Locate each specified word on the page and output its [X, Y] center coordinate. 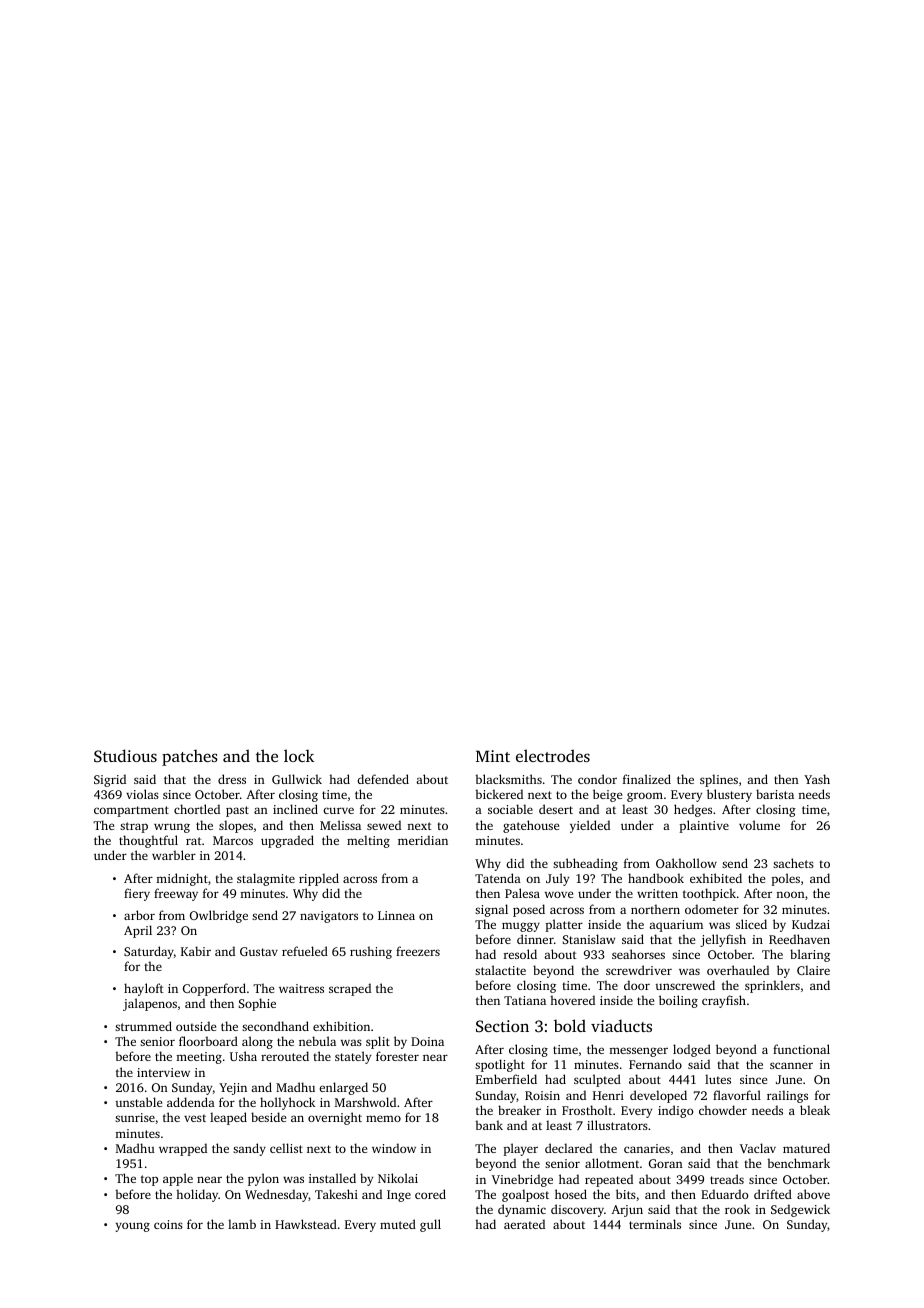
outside [196, 1026]
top [149, 1180]
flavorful [737, 1095]
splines [719, 780]
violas [142, 794]
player [521, 1149]
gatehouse [531, 826]
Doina [427, 1041]
